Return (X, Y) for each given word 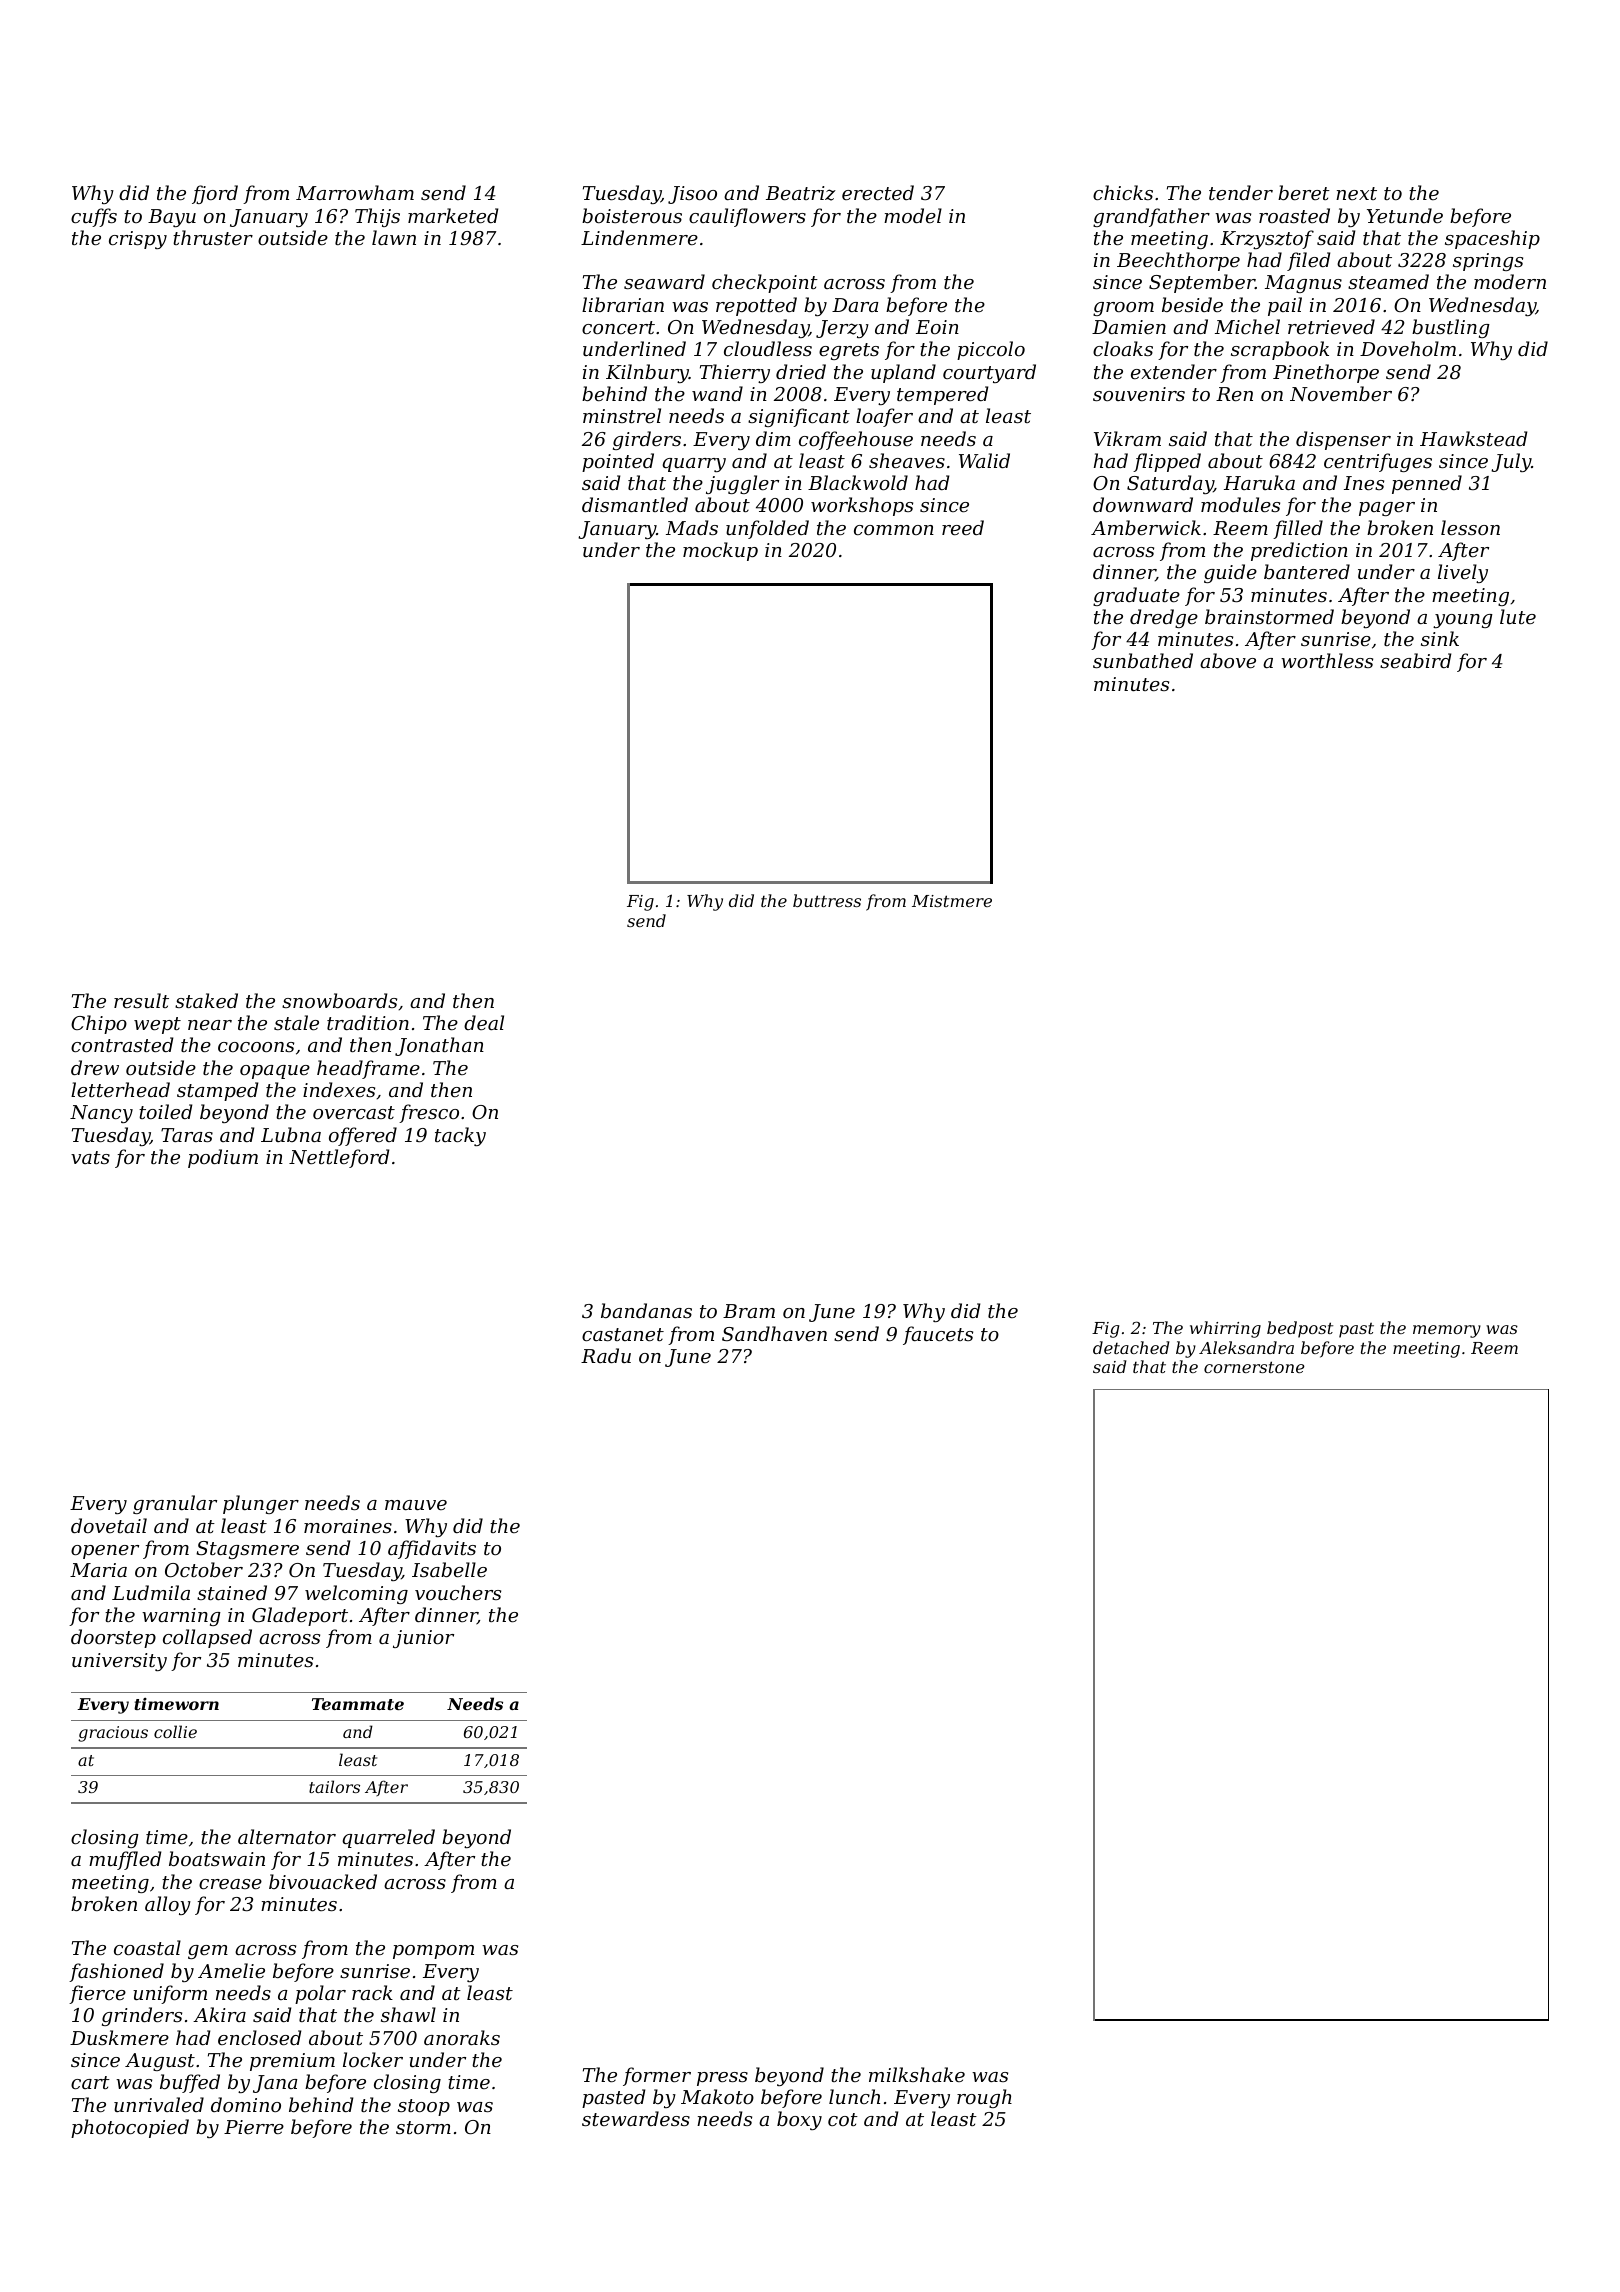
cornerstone (1254, 1367)
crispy (138, 240)
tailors (334, 1786)
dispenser (1343, 440)
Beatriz (801, 193)
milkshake (917, 2074)
